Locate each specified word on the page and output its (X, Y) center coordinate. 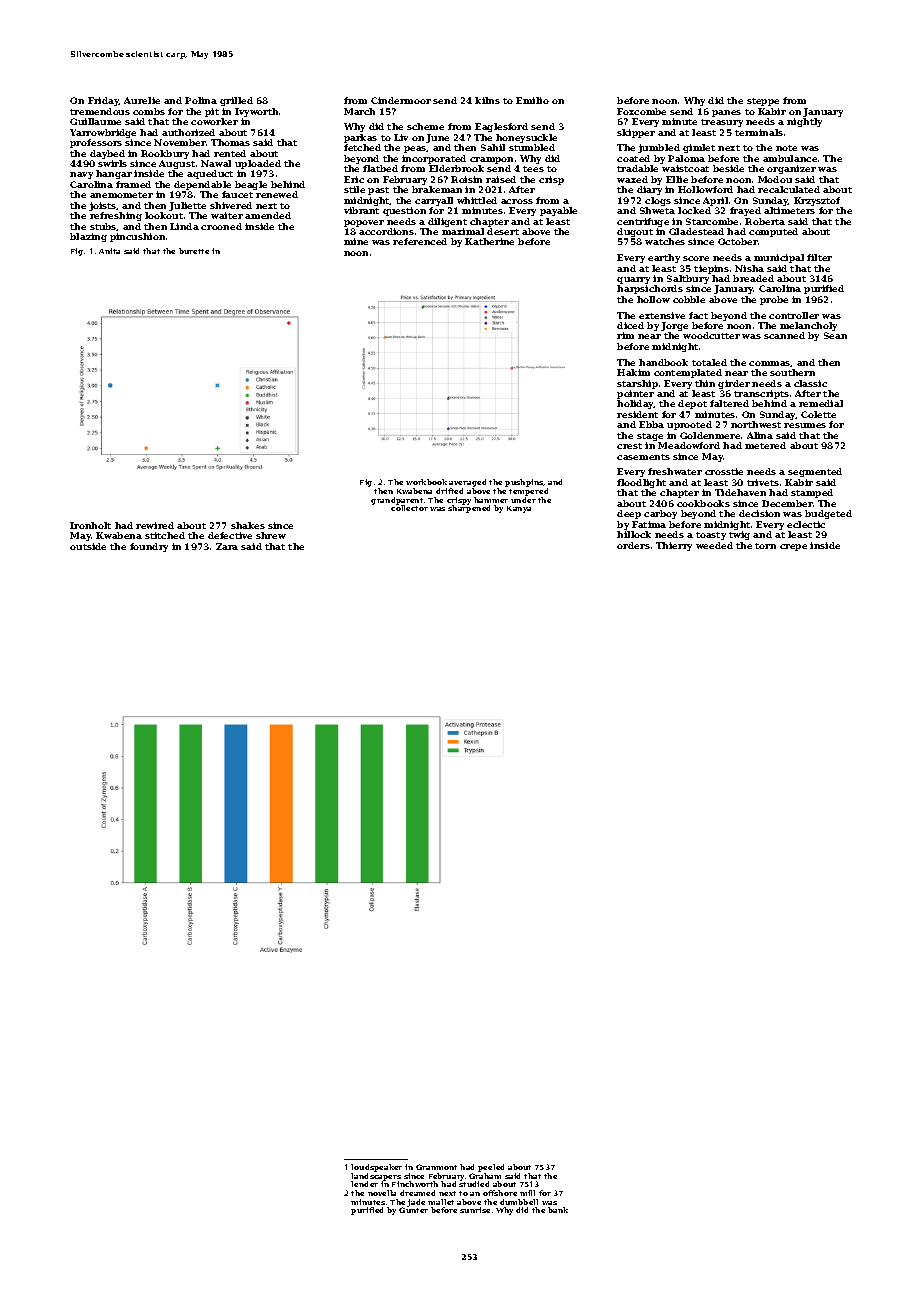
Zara (227, 546)
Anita (109, 251)
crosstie (724, 471)
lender (364, 1184)
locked (694, 210)
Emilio (532, 100)
